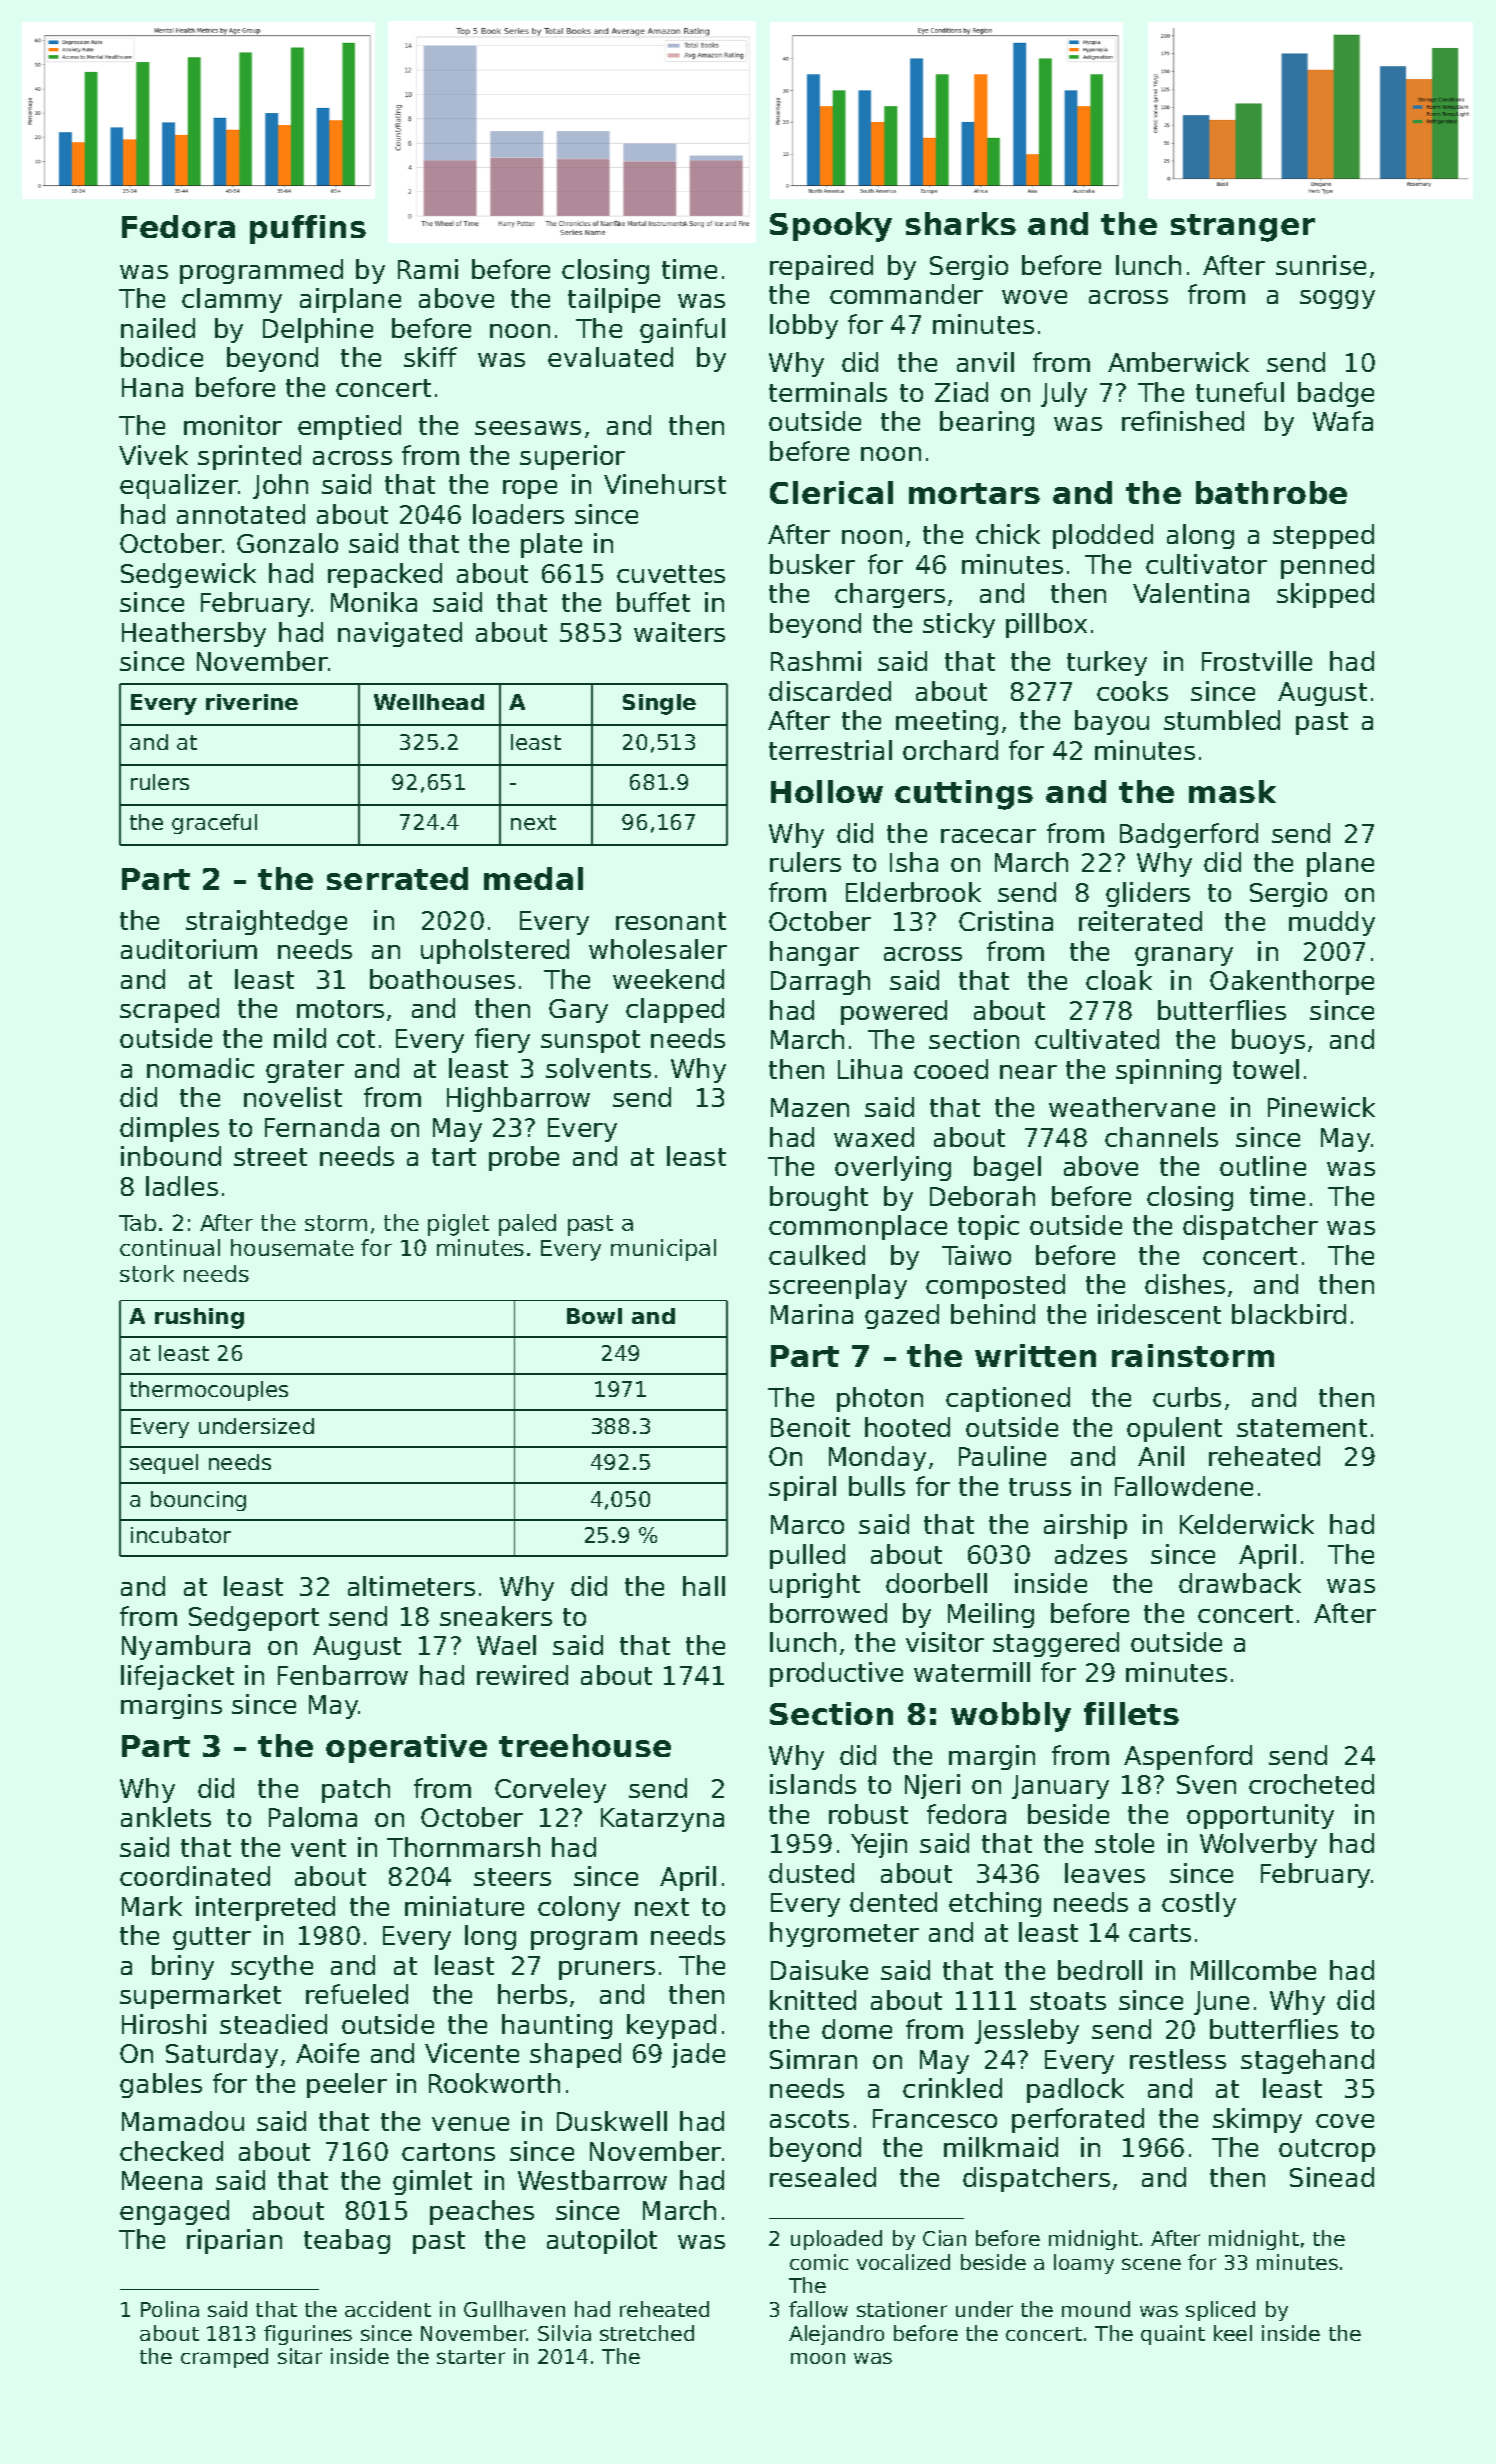 This screenshot has width=1496, height=2464. Describe the element at coordinates (1332, 923) in the screenshot. I see `muddy` at that location.
